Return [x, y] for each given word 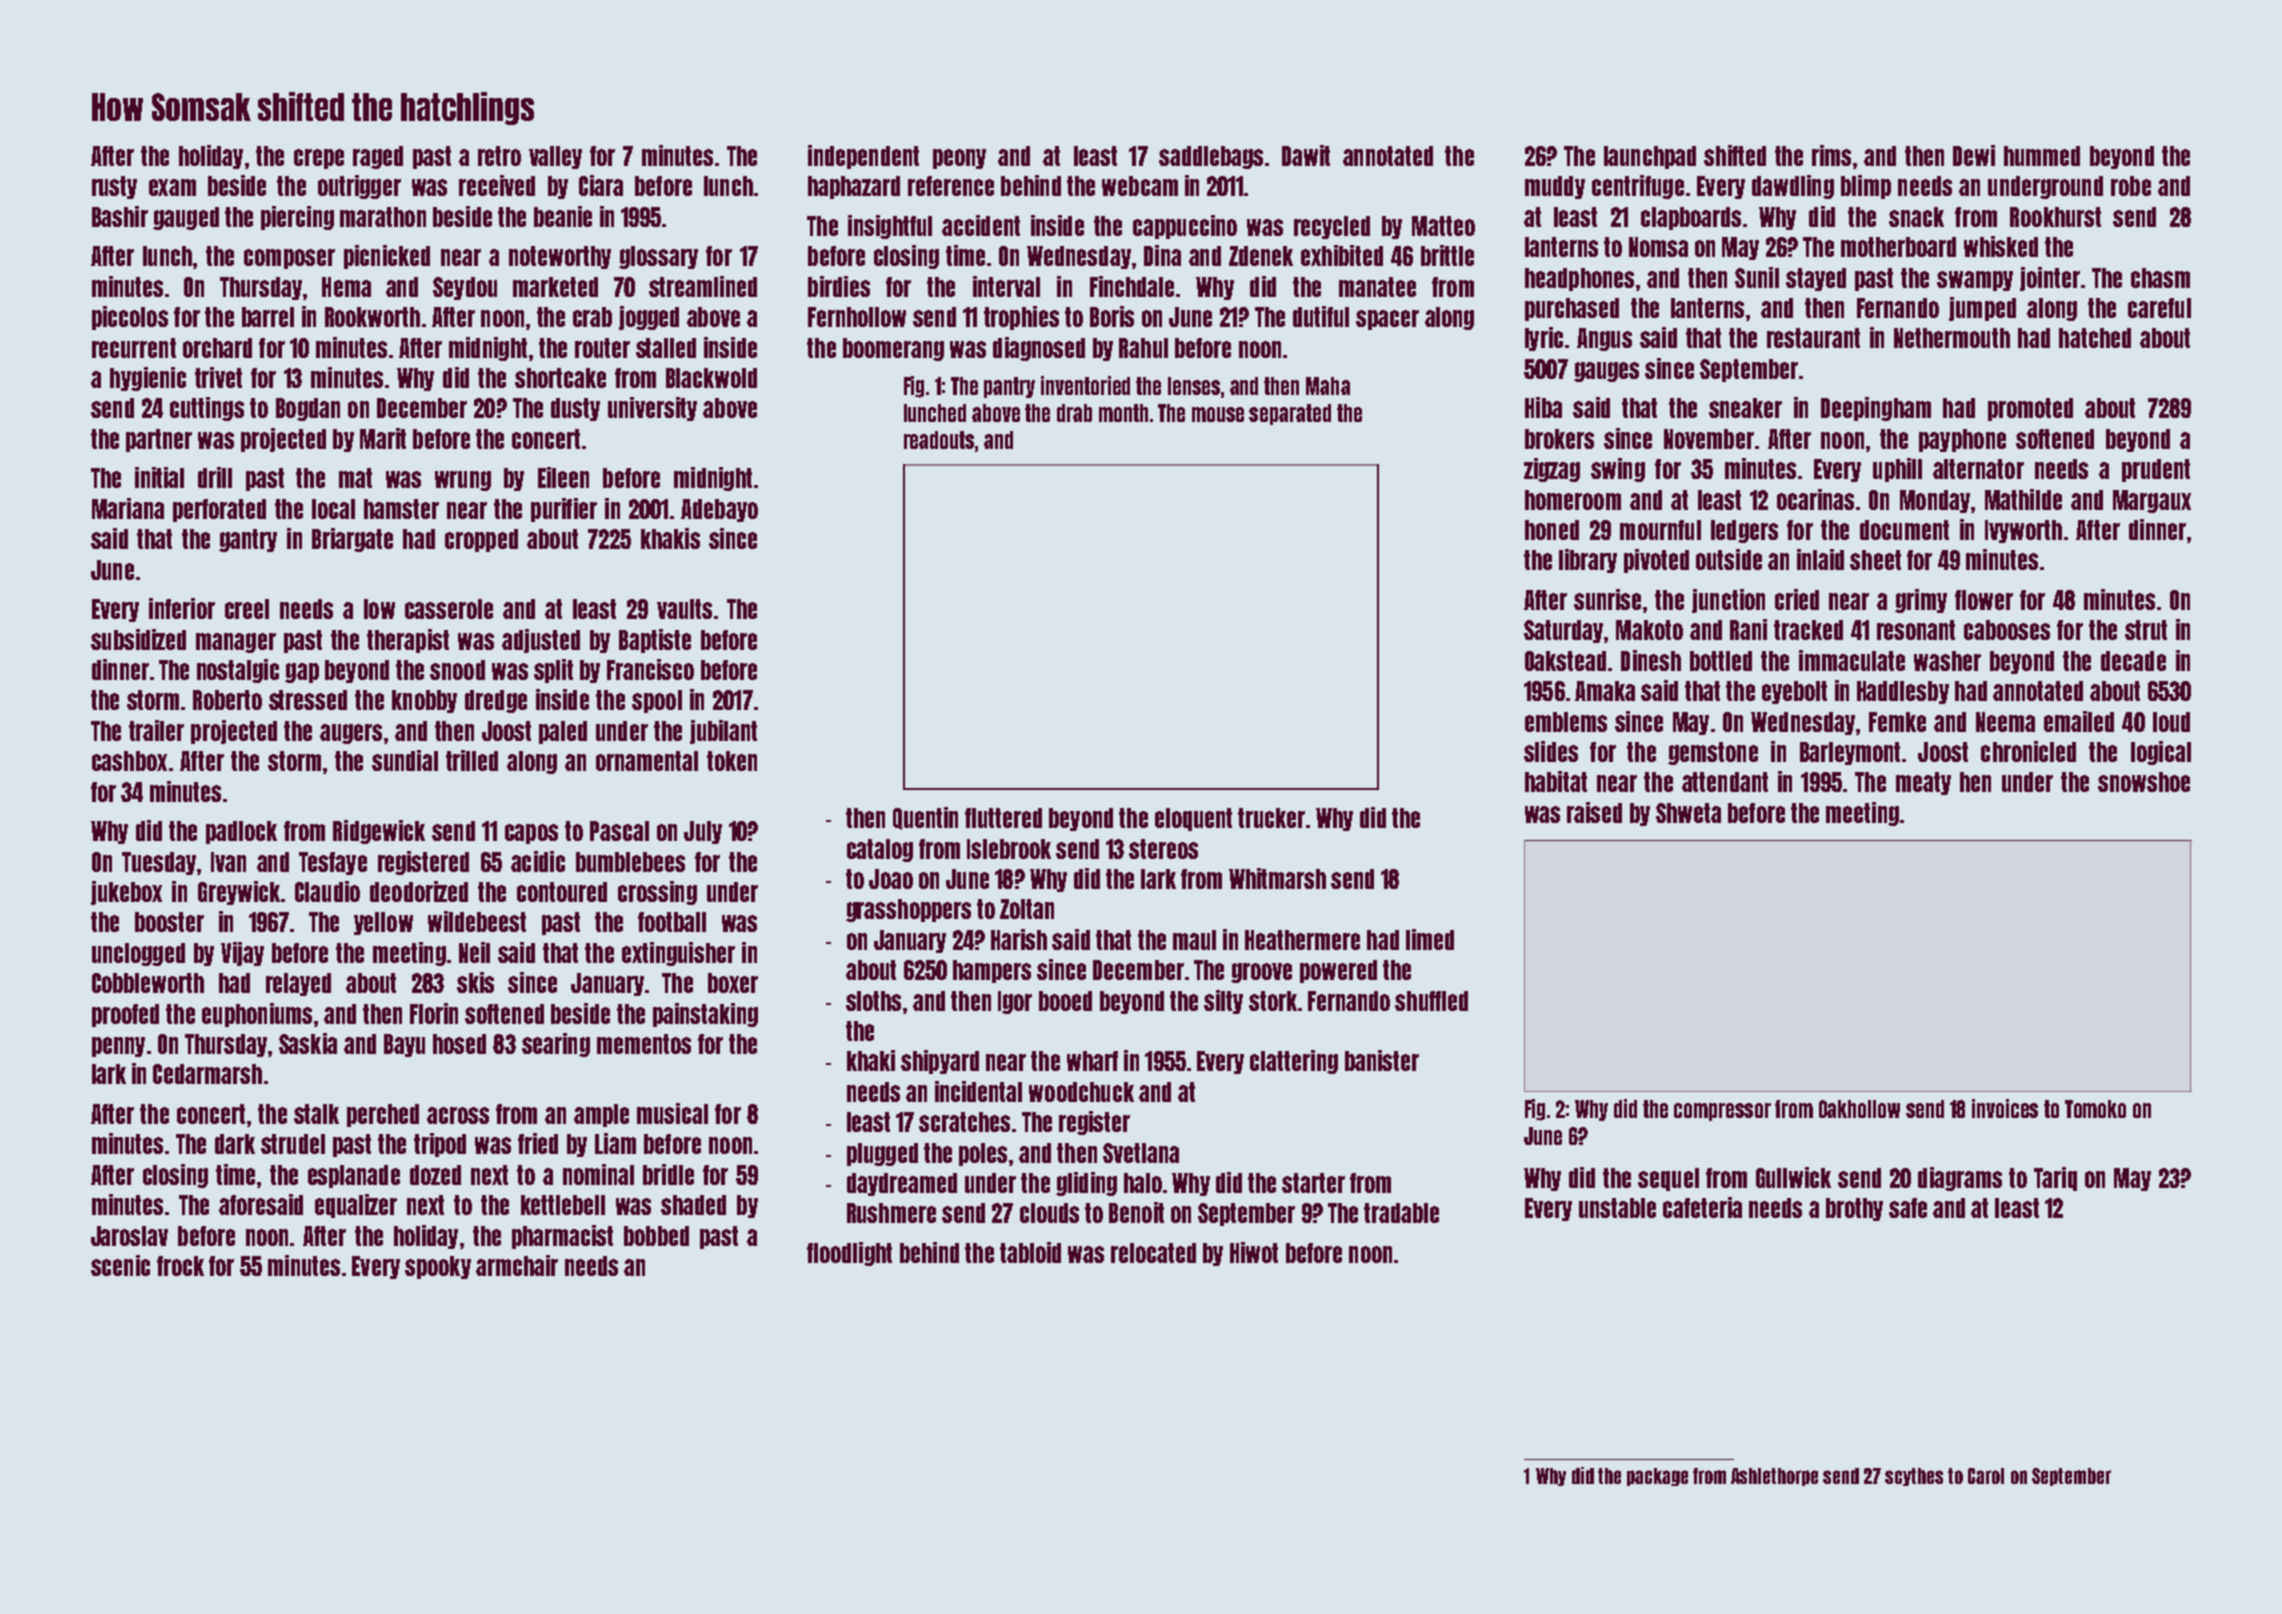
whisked [2001, 246]
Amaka [1605, 691]
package [1657, 1477]
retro [499, 156]
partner [159, 440]
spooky [438, 1267]
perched [383, 1115]
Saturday [1563, 631]
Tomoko [2095, 1109]
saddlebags [1211, 157]
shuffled [1431, 1001]
